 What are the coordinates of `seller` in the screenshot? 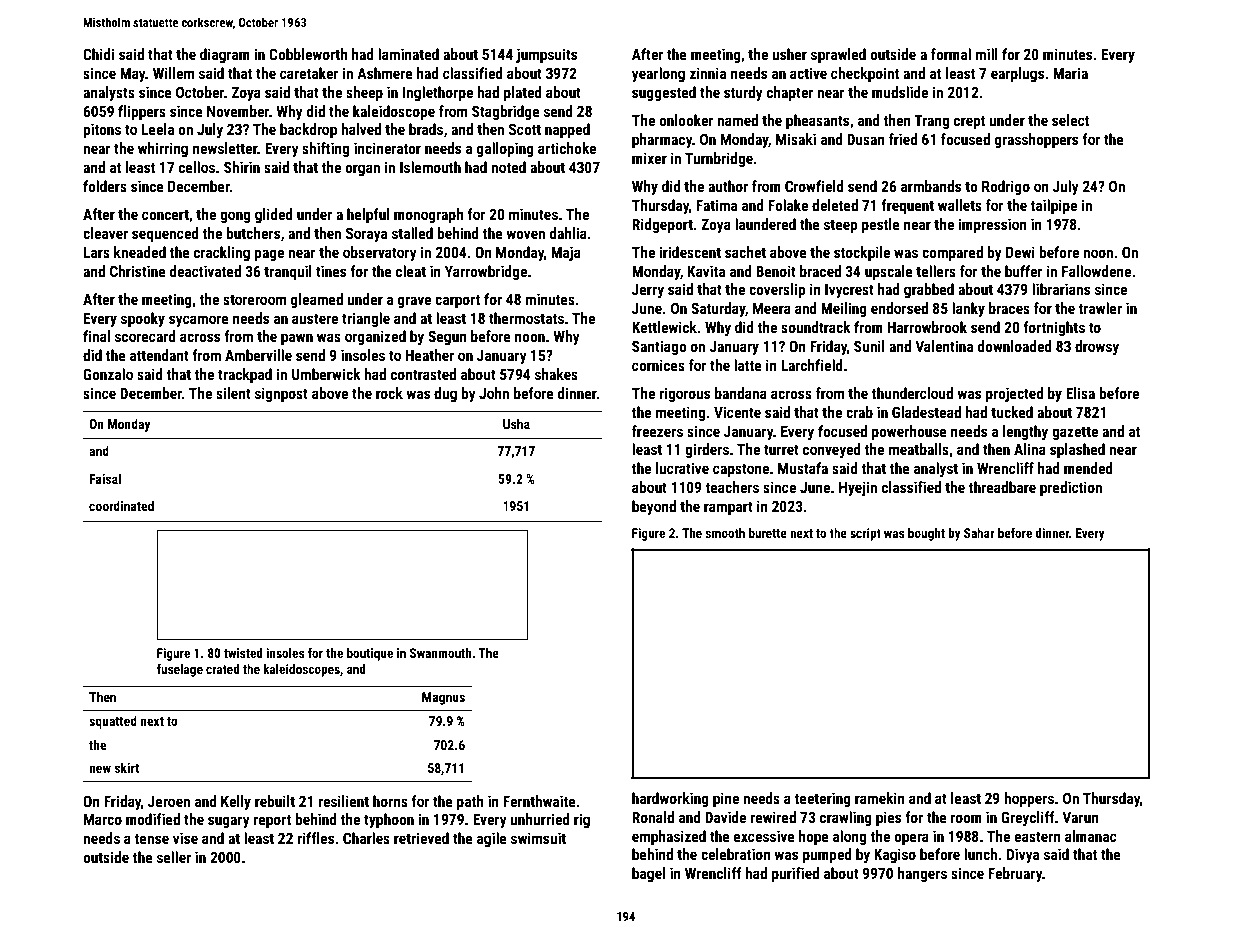 It's located at (174, 857).
